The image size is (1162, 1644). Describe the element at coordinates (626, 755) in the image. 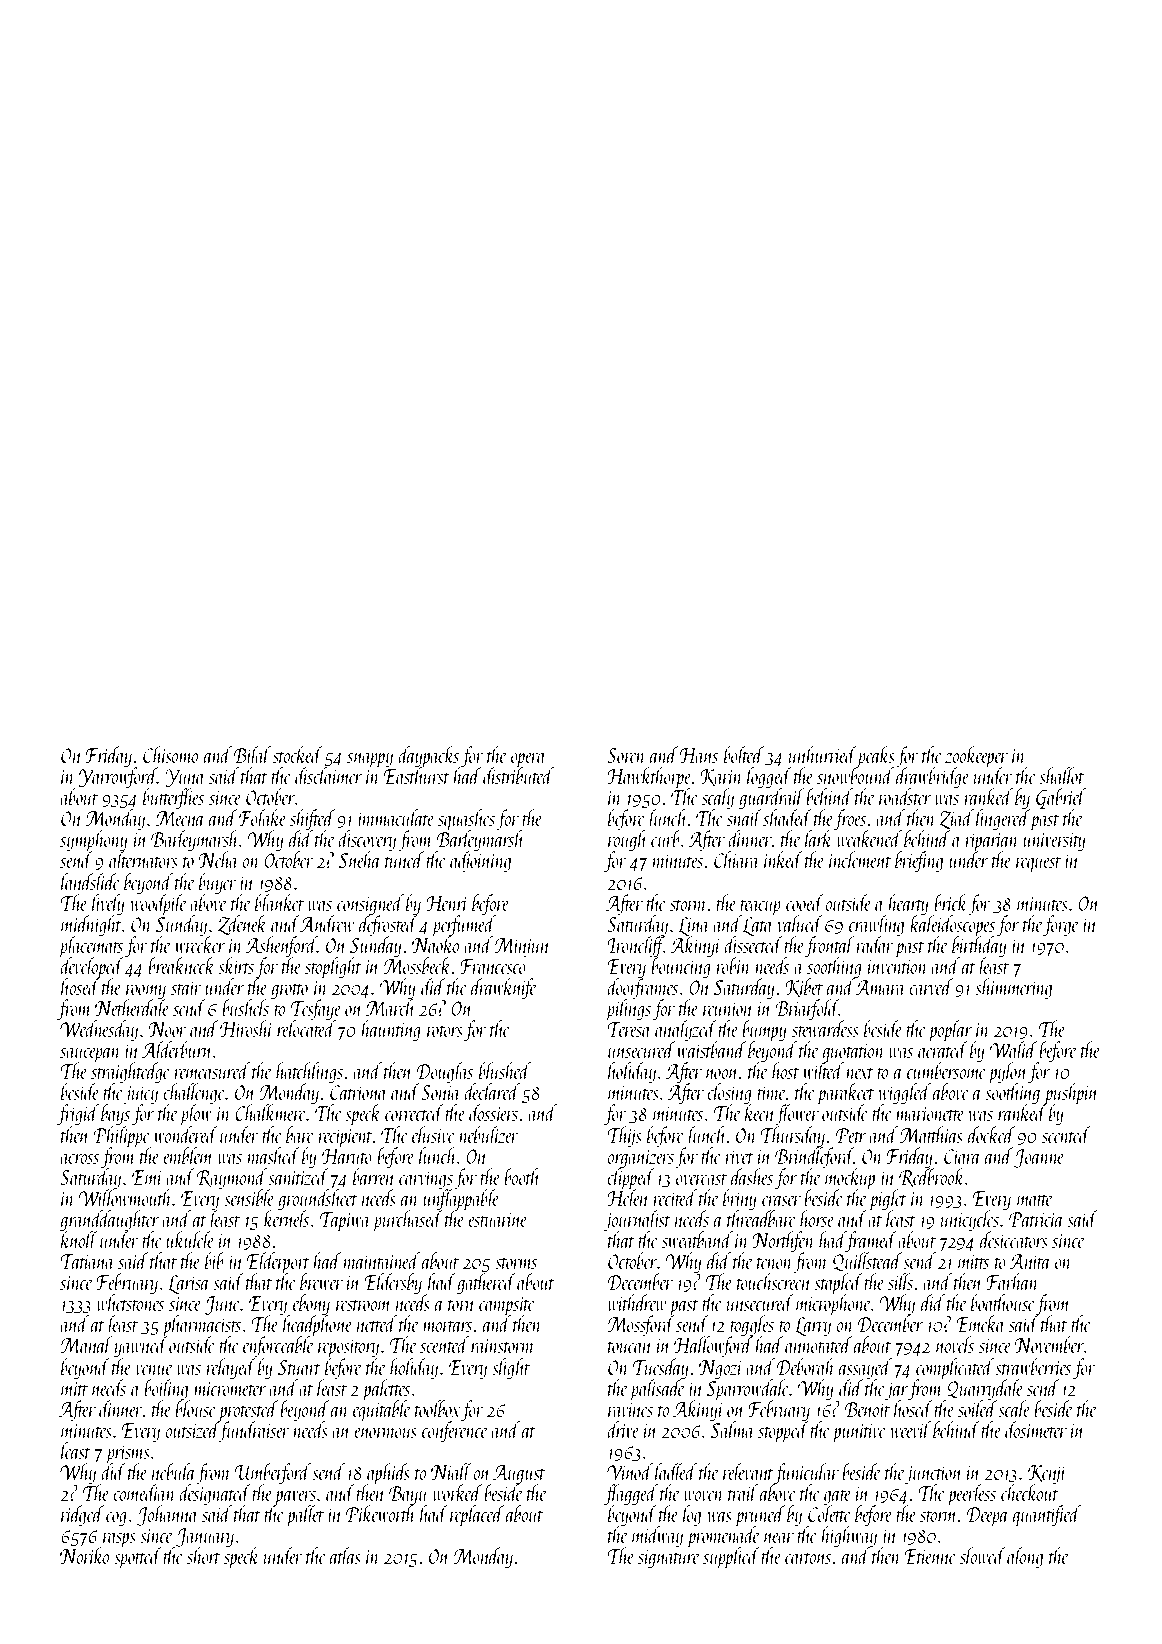

I see `Soren` at that location.
